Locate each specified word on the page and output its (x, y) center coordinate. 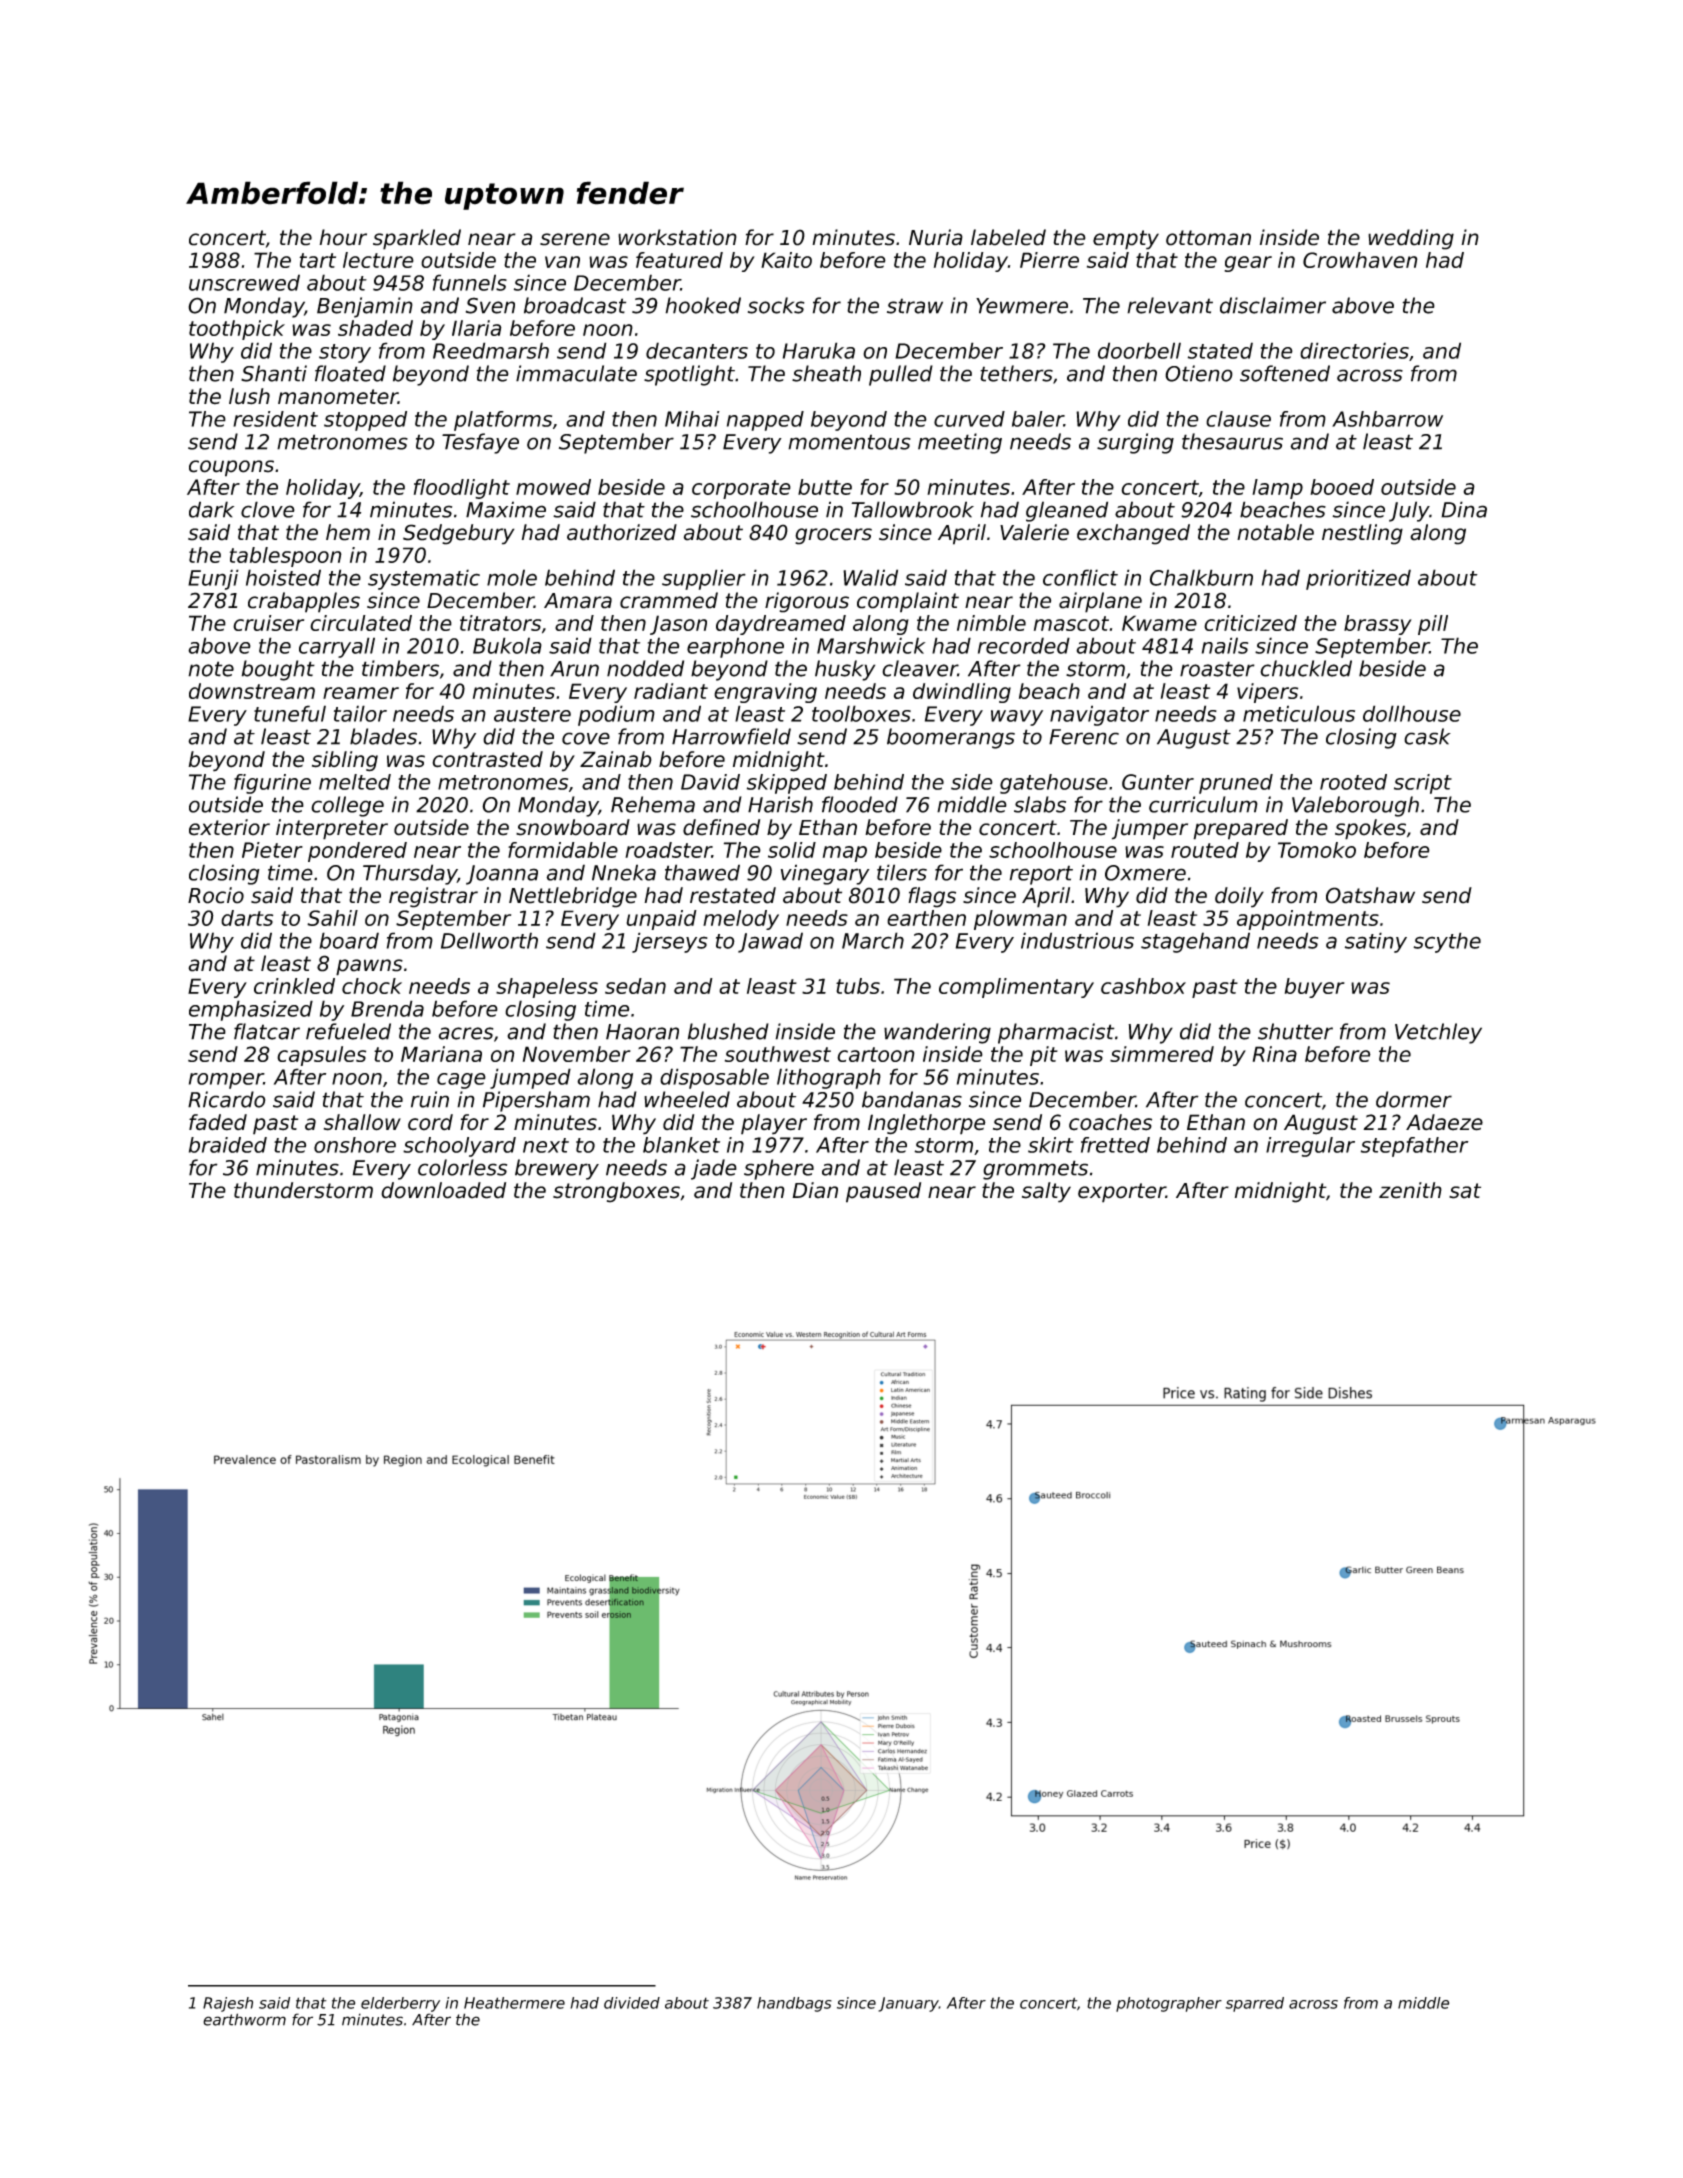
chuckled (1306, 668)
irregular (1310, 1147)
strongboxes (616, 1192)
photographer (1169, 2004)
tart (317, 260)
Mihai (692, 419)
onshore (355, 1145)
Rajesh (228, 2004)
